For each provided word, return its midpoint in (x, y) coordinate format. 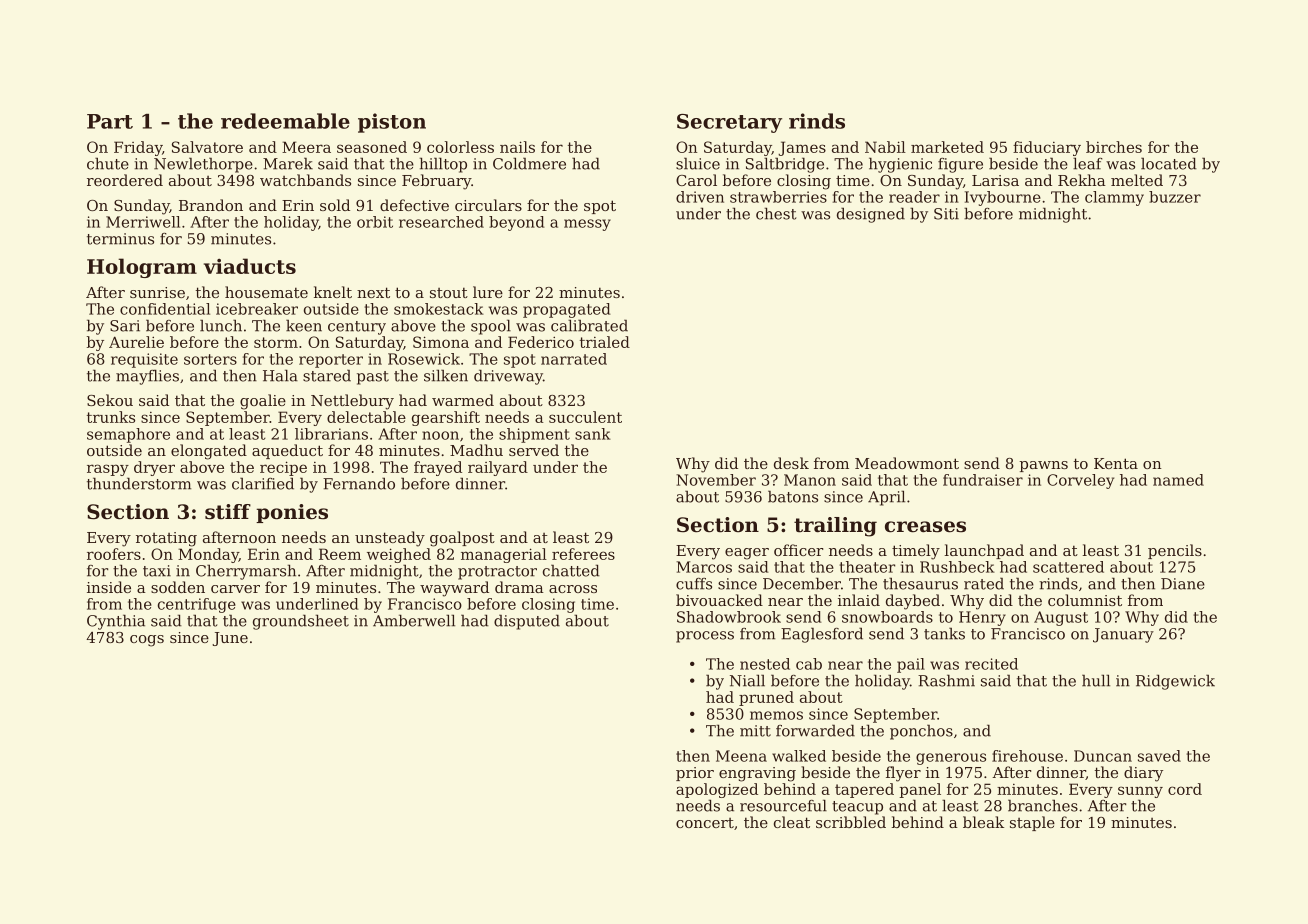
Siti (946, 214)
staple (1032, 823)
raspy (108, 470)
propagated (567, 310)
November (716, 480)
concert (705, 823)
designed (871, 215)
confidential (165, 309)
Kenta (1116, 463)
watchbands (305, 180)
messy (587, 225)
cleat (792, 822)
